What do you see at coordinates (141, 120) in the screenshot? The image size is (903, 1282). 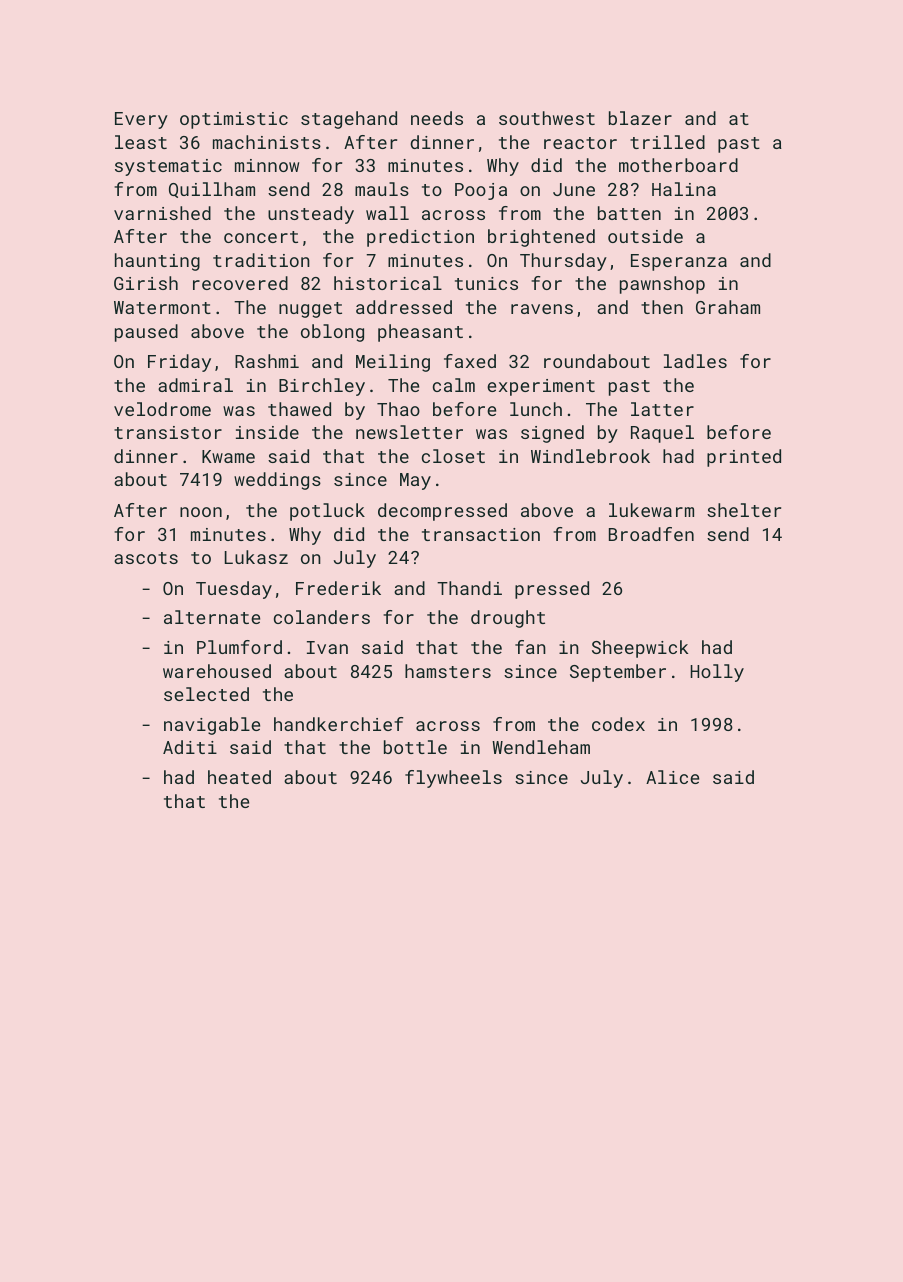 I see `Every` at bounding box center [141, 120].
